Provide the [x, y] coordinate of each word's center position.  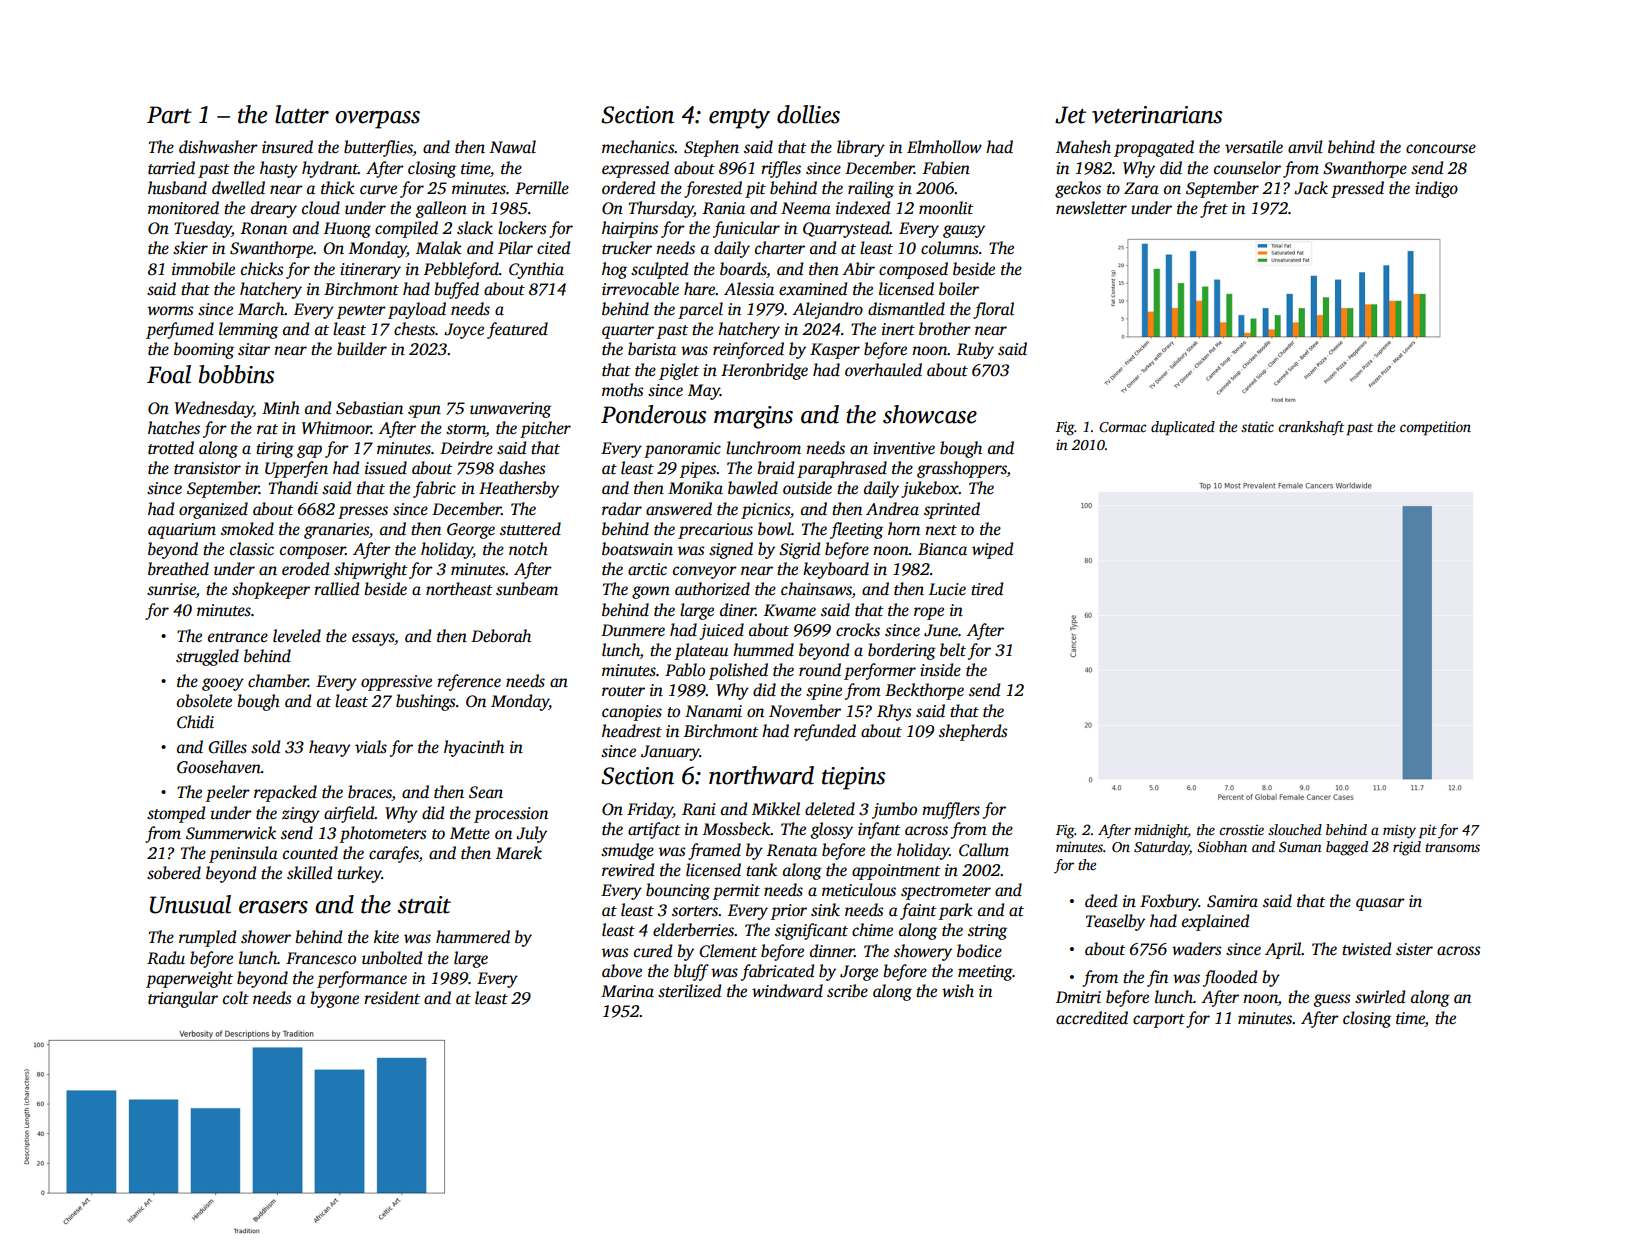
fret [1214, 209]
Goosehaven [219, 767]
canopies [632, 713]
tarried [171, 167]
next [941, 530]
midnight [1161, 831]
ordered [628, 188]
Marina [627, 991]
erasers [273, 907]
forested [713, 189]
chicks [262, 269]
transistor [207, 468]
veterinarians [1157, 115]
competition [1435, 428]
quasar [1380, 904]
